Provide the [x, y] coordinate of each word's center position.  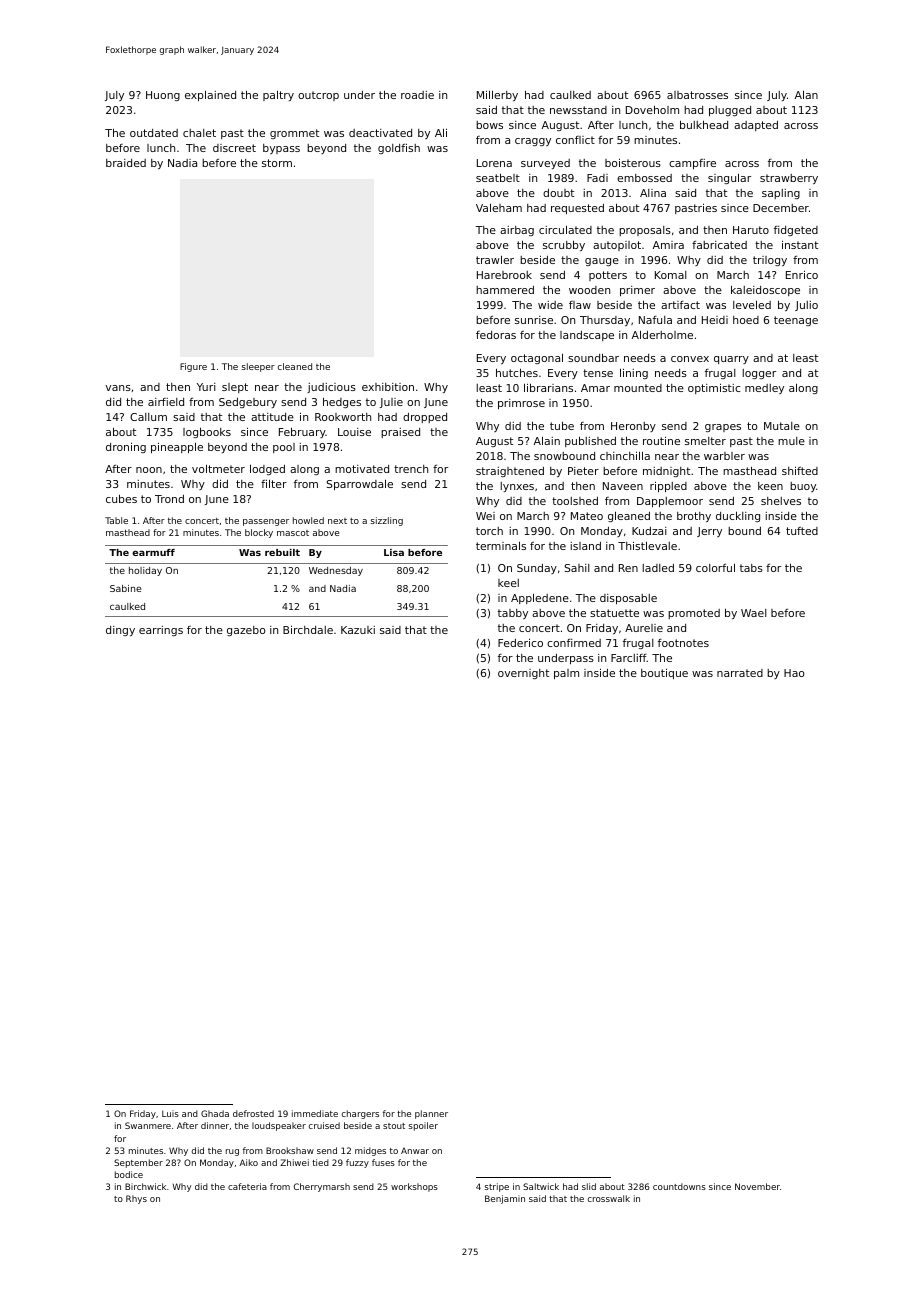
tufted [802, 530]
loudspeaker [279, 1126]
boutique [664, 673]
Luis [170, 1113]
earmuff [153, 552]
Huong [163, 96]
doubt [558, 193]
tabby [513, 614]
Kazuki [358, 630]
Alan [806, 94]
